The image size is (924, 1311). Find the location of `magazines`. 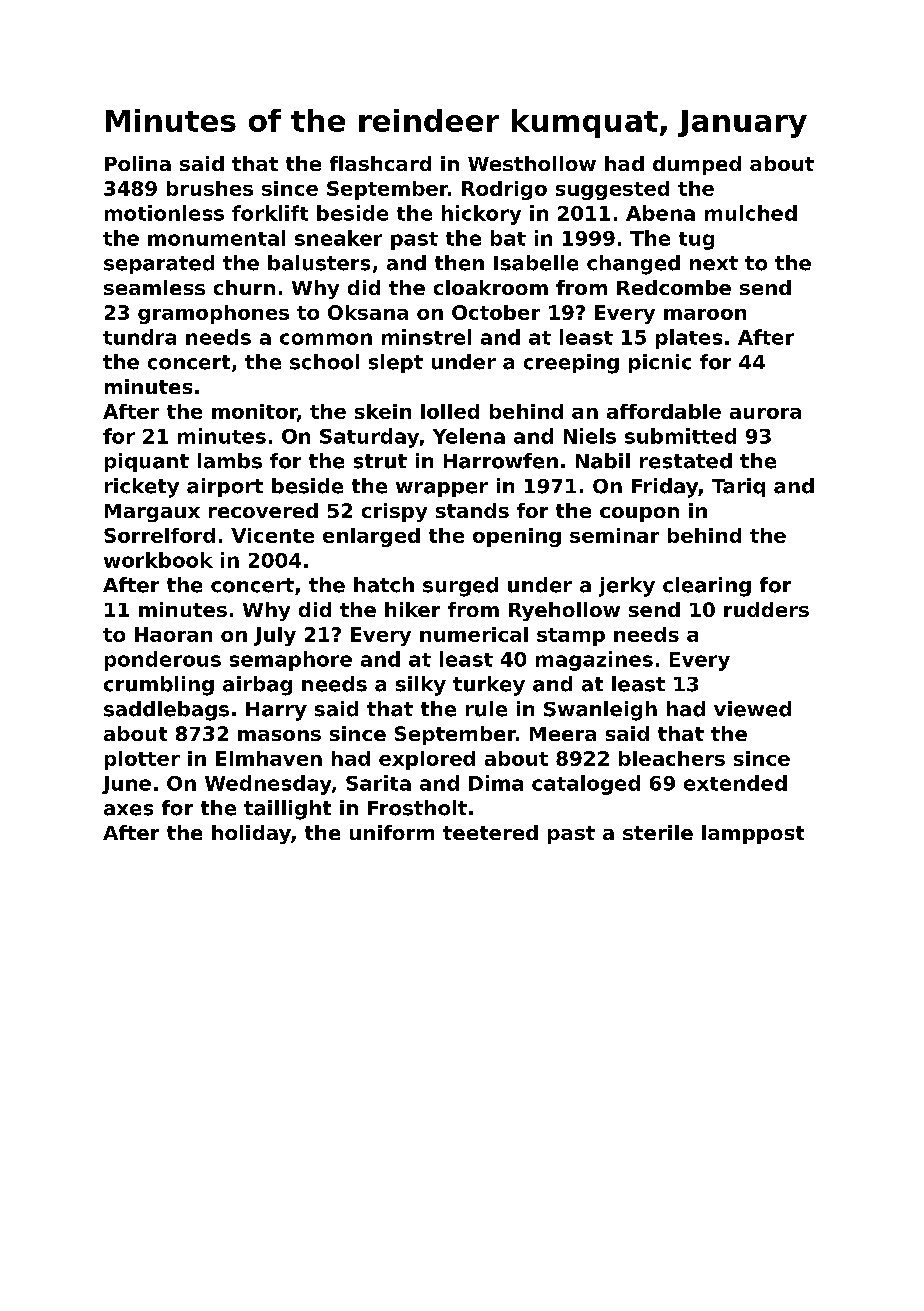

magazines is located at coordinates (594, 661).
